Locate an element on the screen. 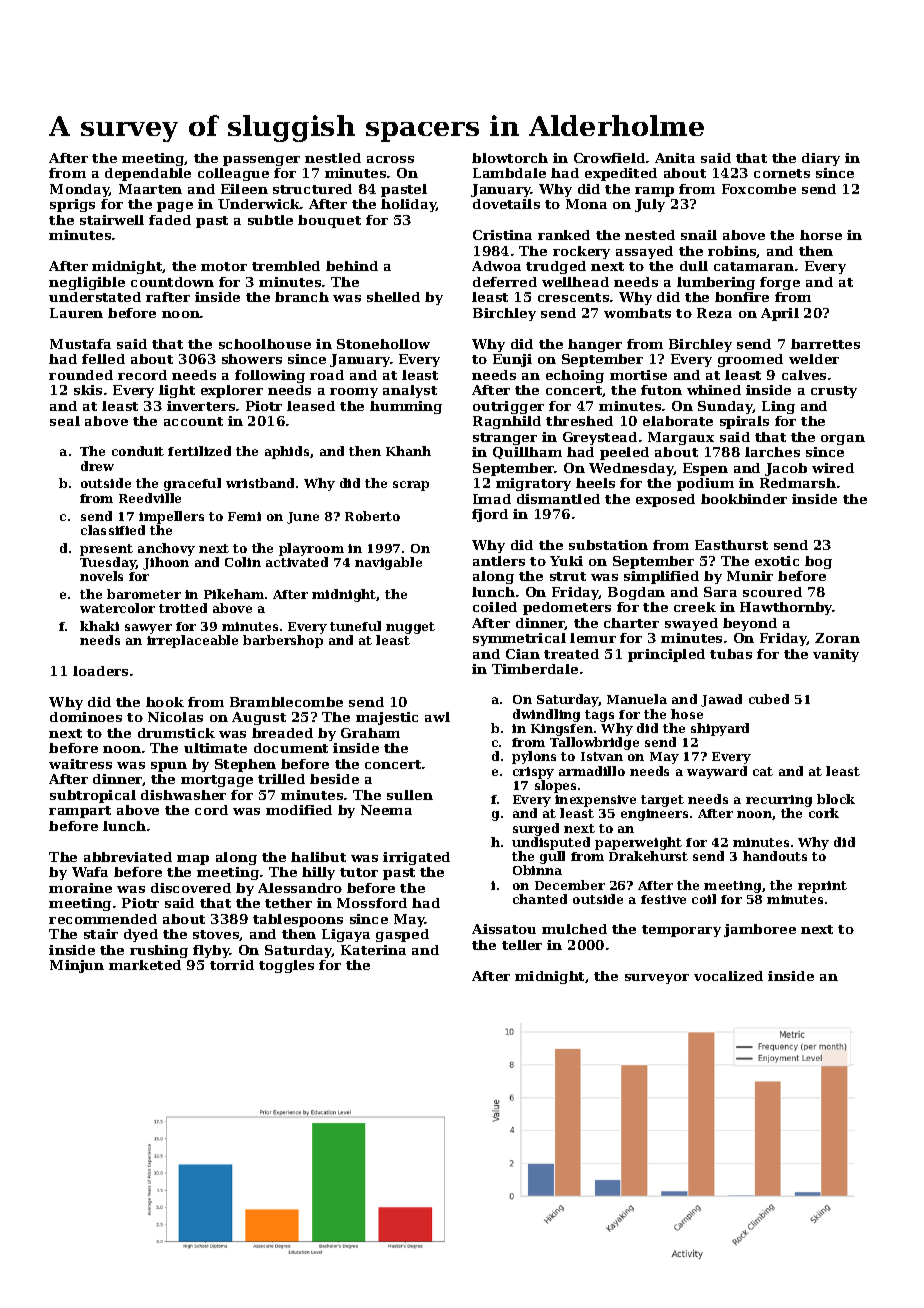 This screenshot has height=1308, width=924. Minjun is located at coordinates (77, 966).
